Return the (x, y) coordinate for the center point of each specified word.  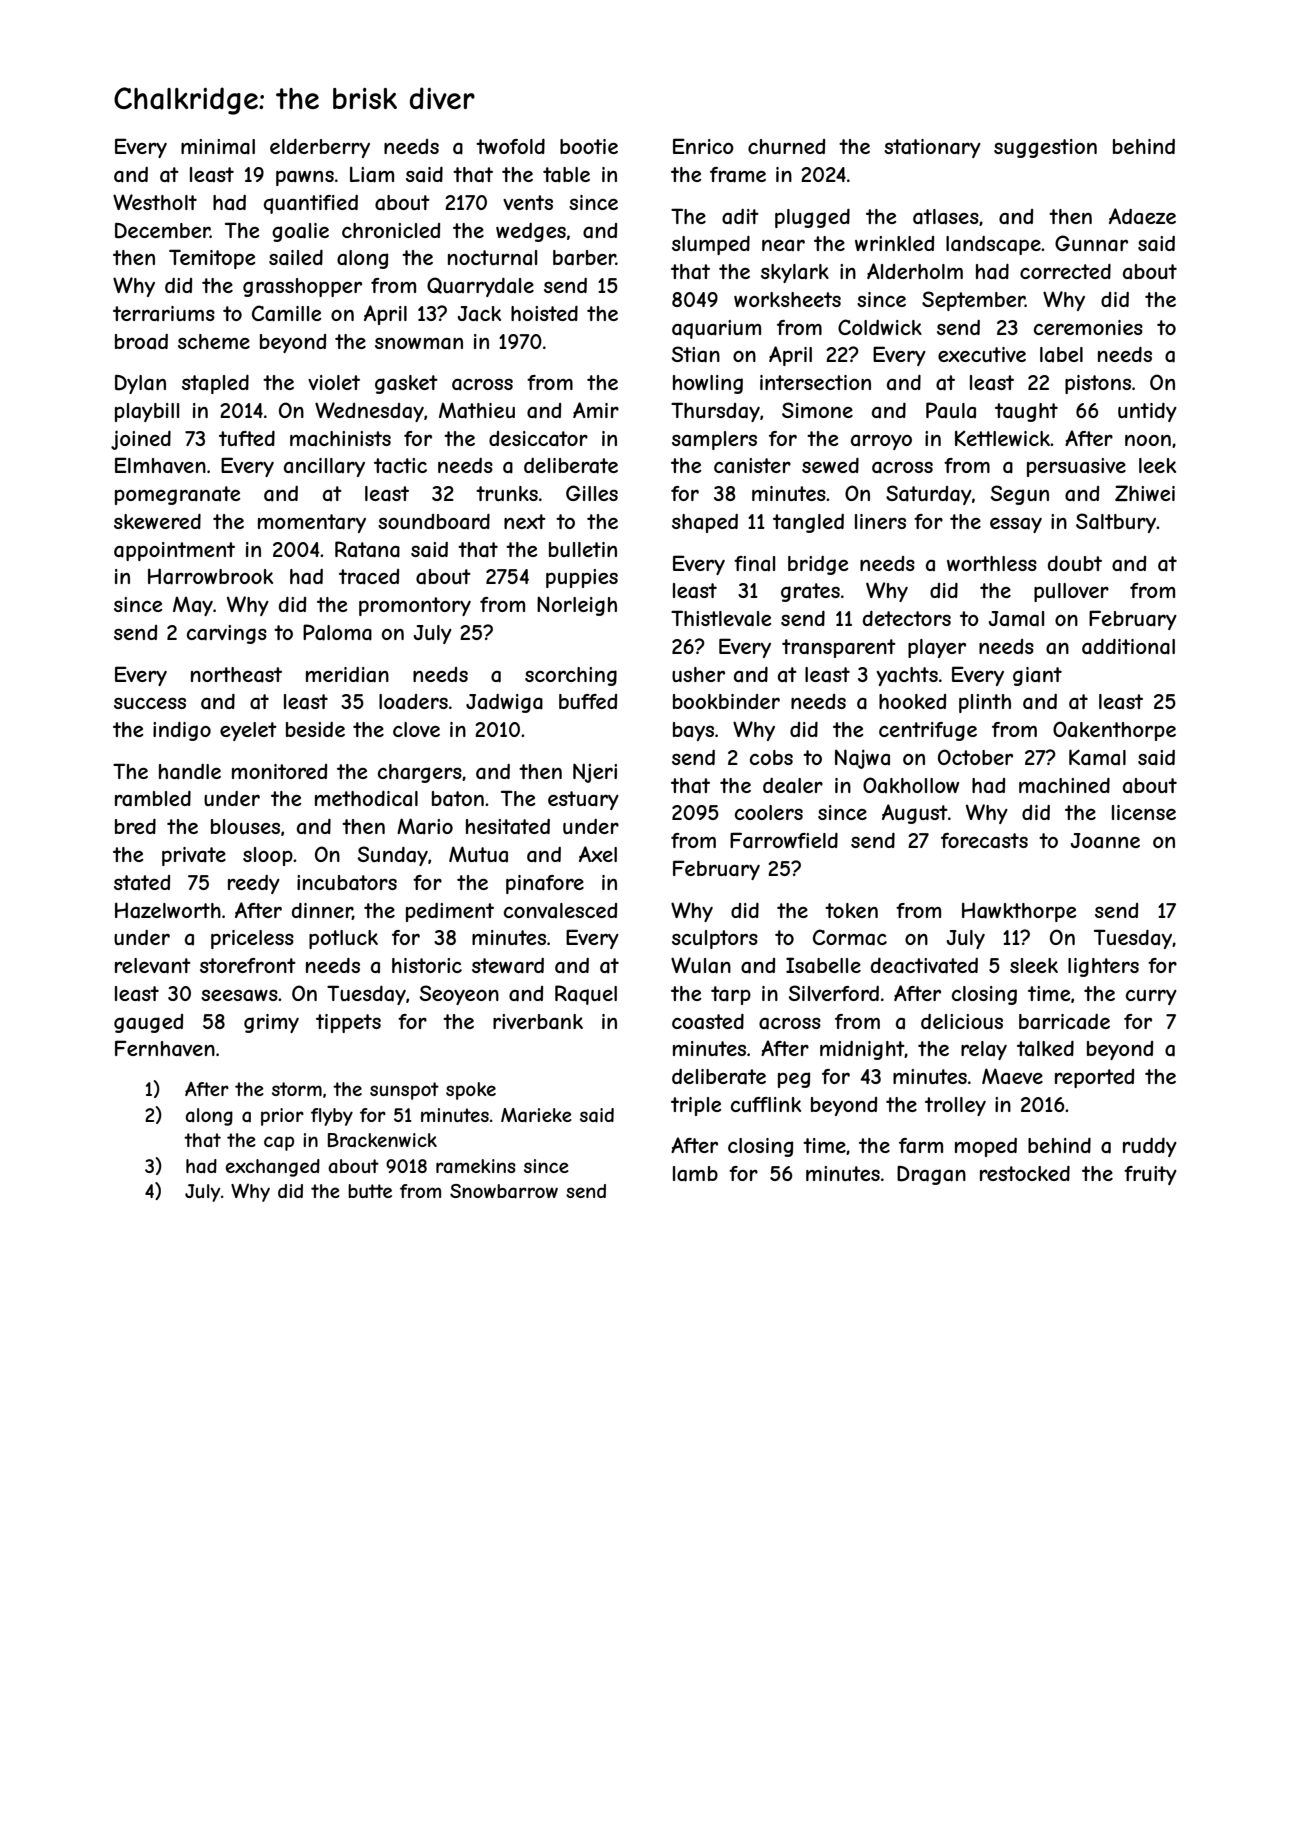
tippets (348, 1023)
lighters (1103, 967)
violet (334, 382)
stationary (932, 148)
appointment (174, 551)
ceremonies (1088, 327)
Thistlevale (721, 618)
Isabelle (823, 965)
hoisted (544, 313)
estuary (583, 800)
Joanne (1105, 841)
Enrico (703, 146)
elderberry (320, 148)
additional (1128, 647)
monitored (279, 771)
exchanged (272, 1168)
